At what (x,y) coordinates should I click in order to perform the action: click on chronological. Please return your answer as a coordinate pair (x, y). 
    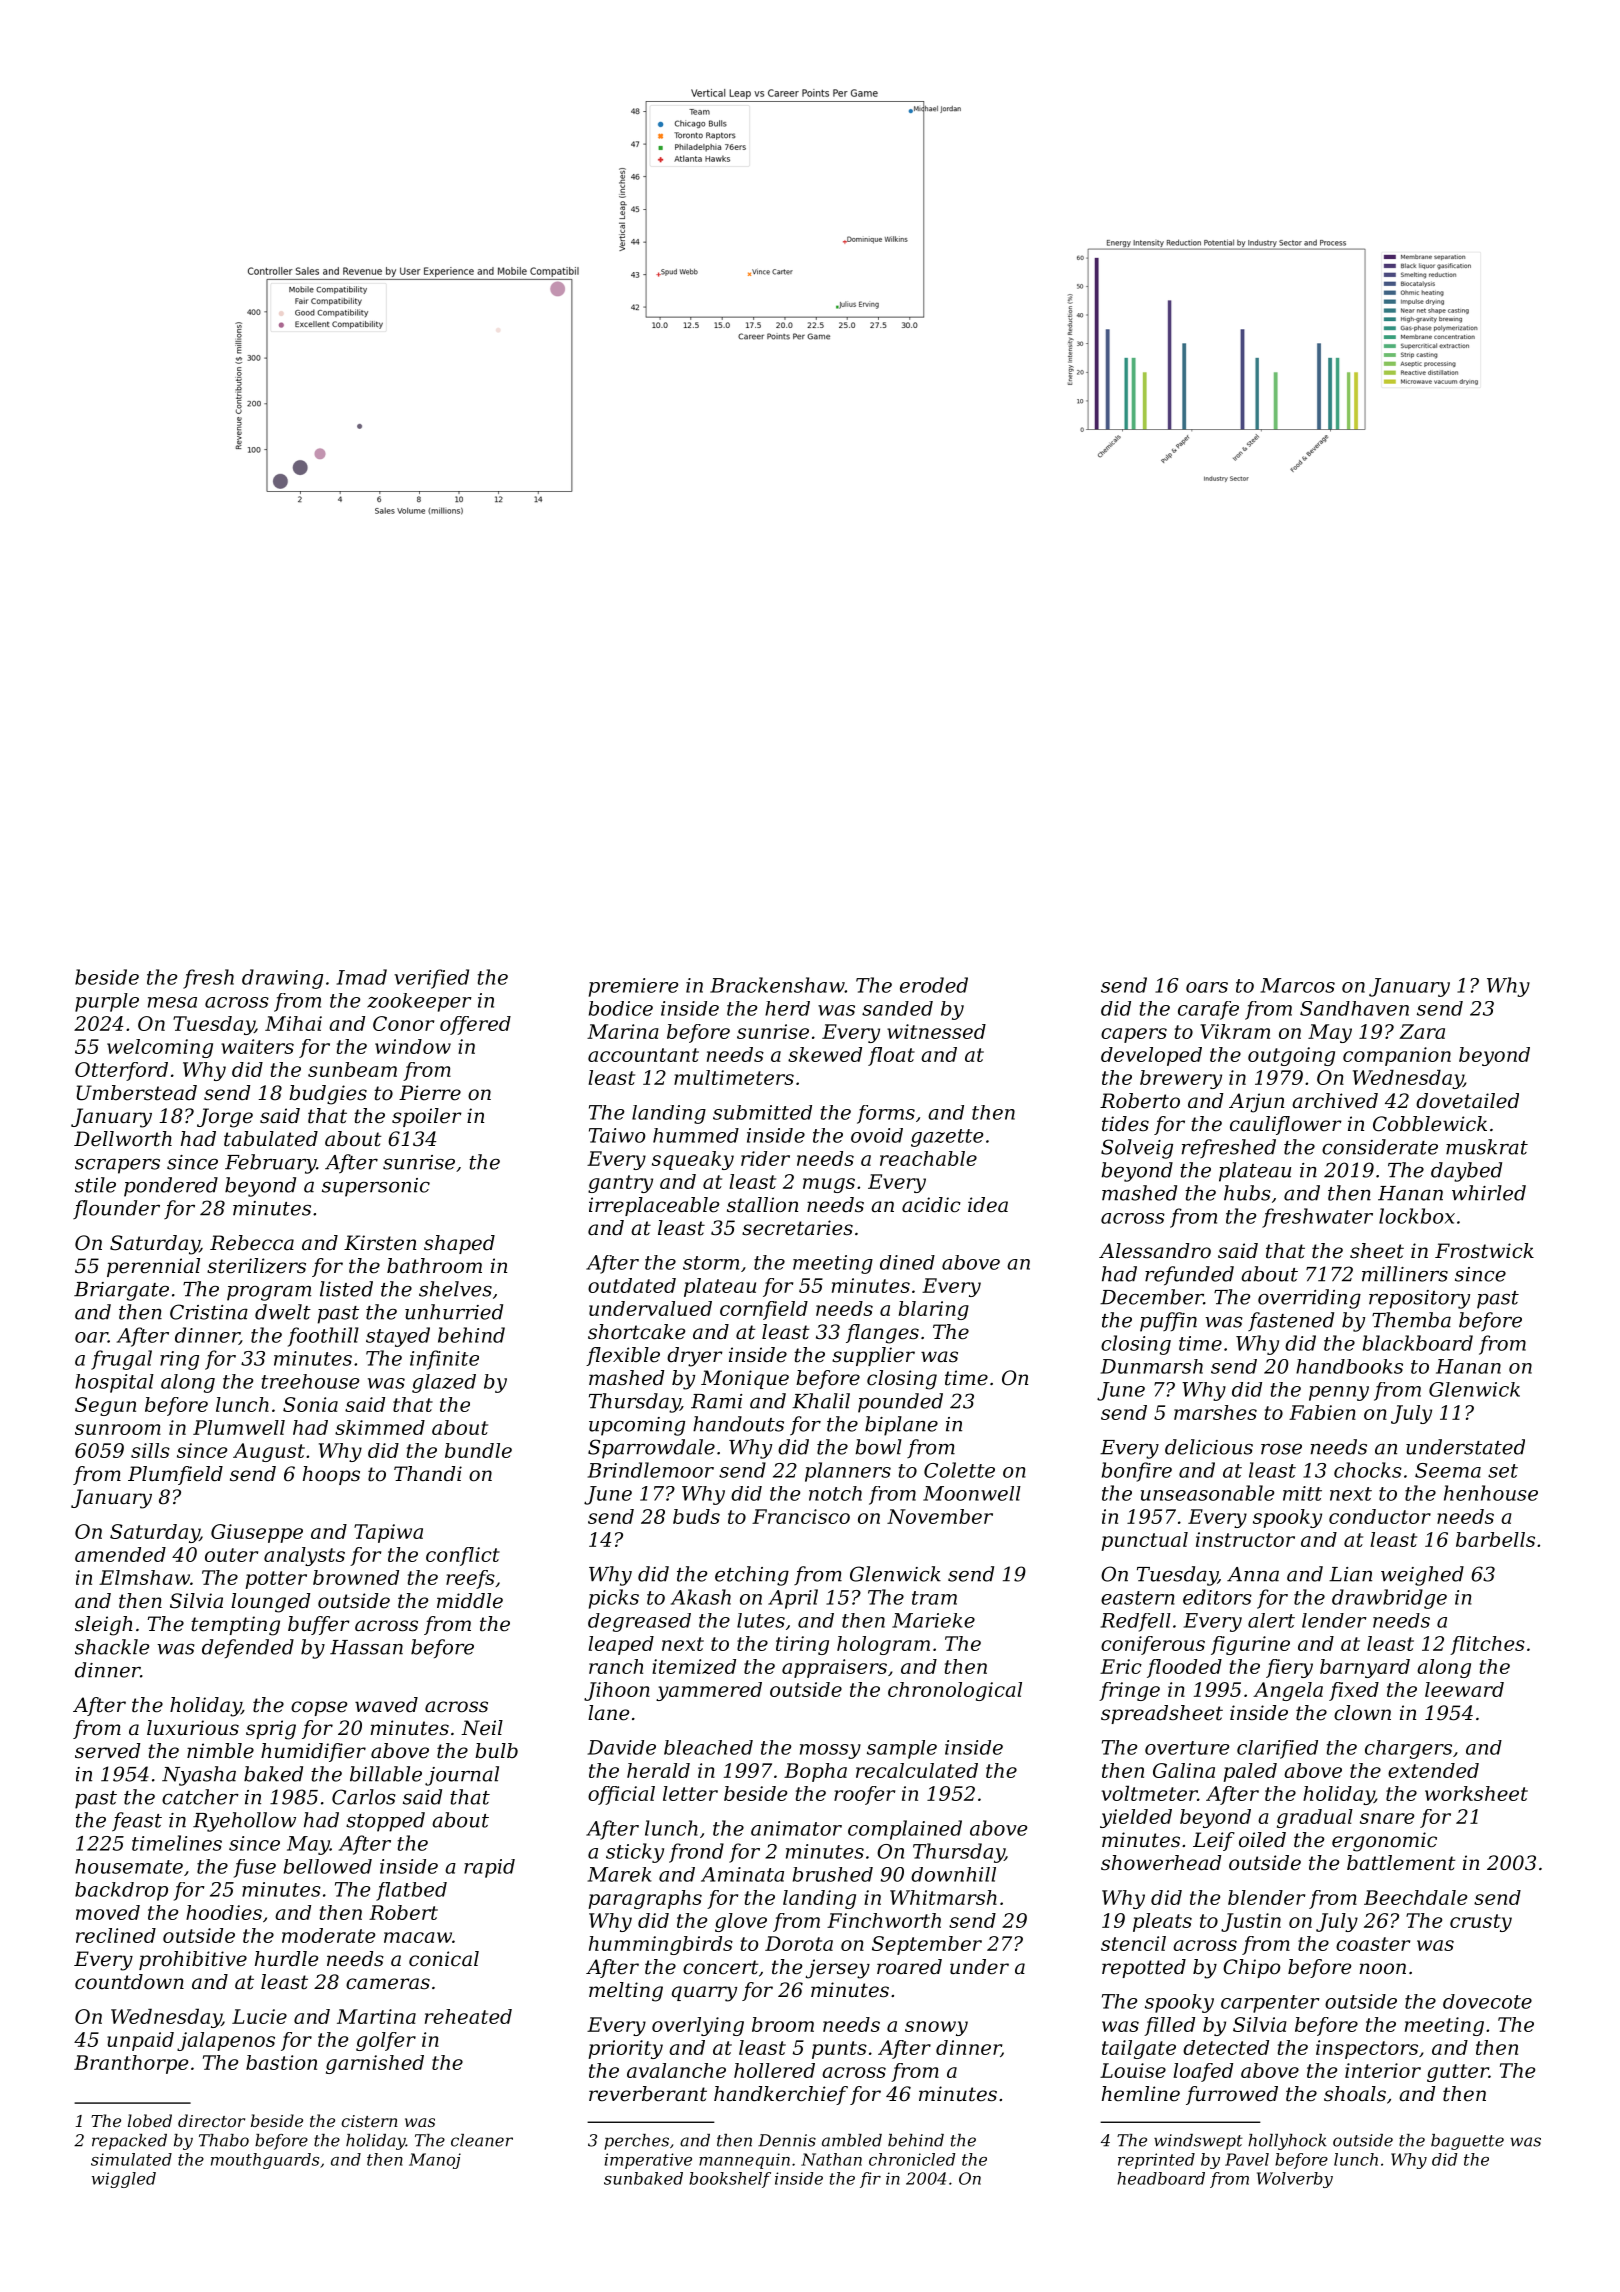
    Looking at the image, I should click on (955, 1691).
